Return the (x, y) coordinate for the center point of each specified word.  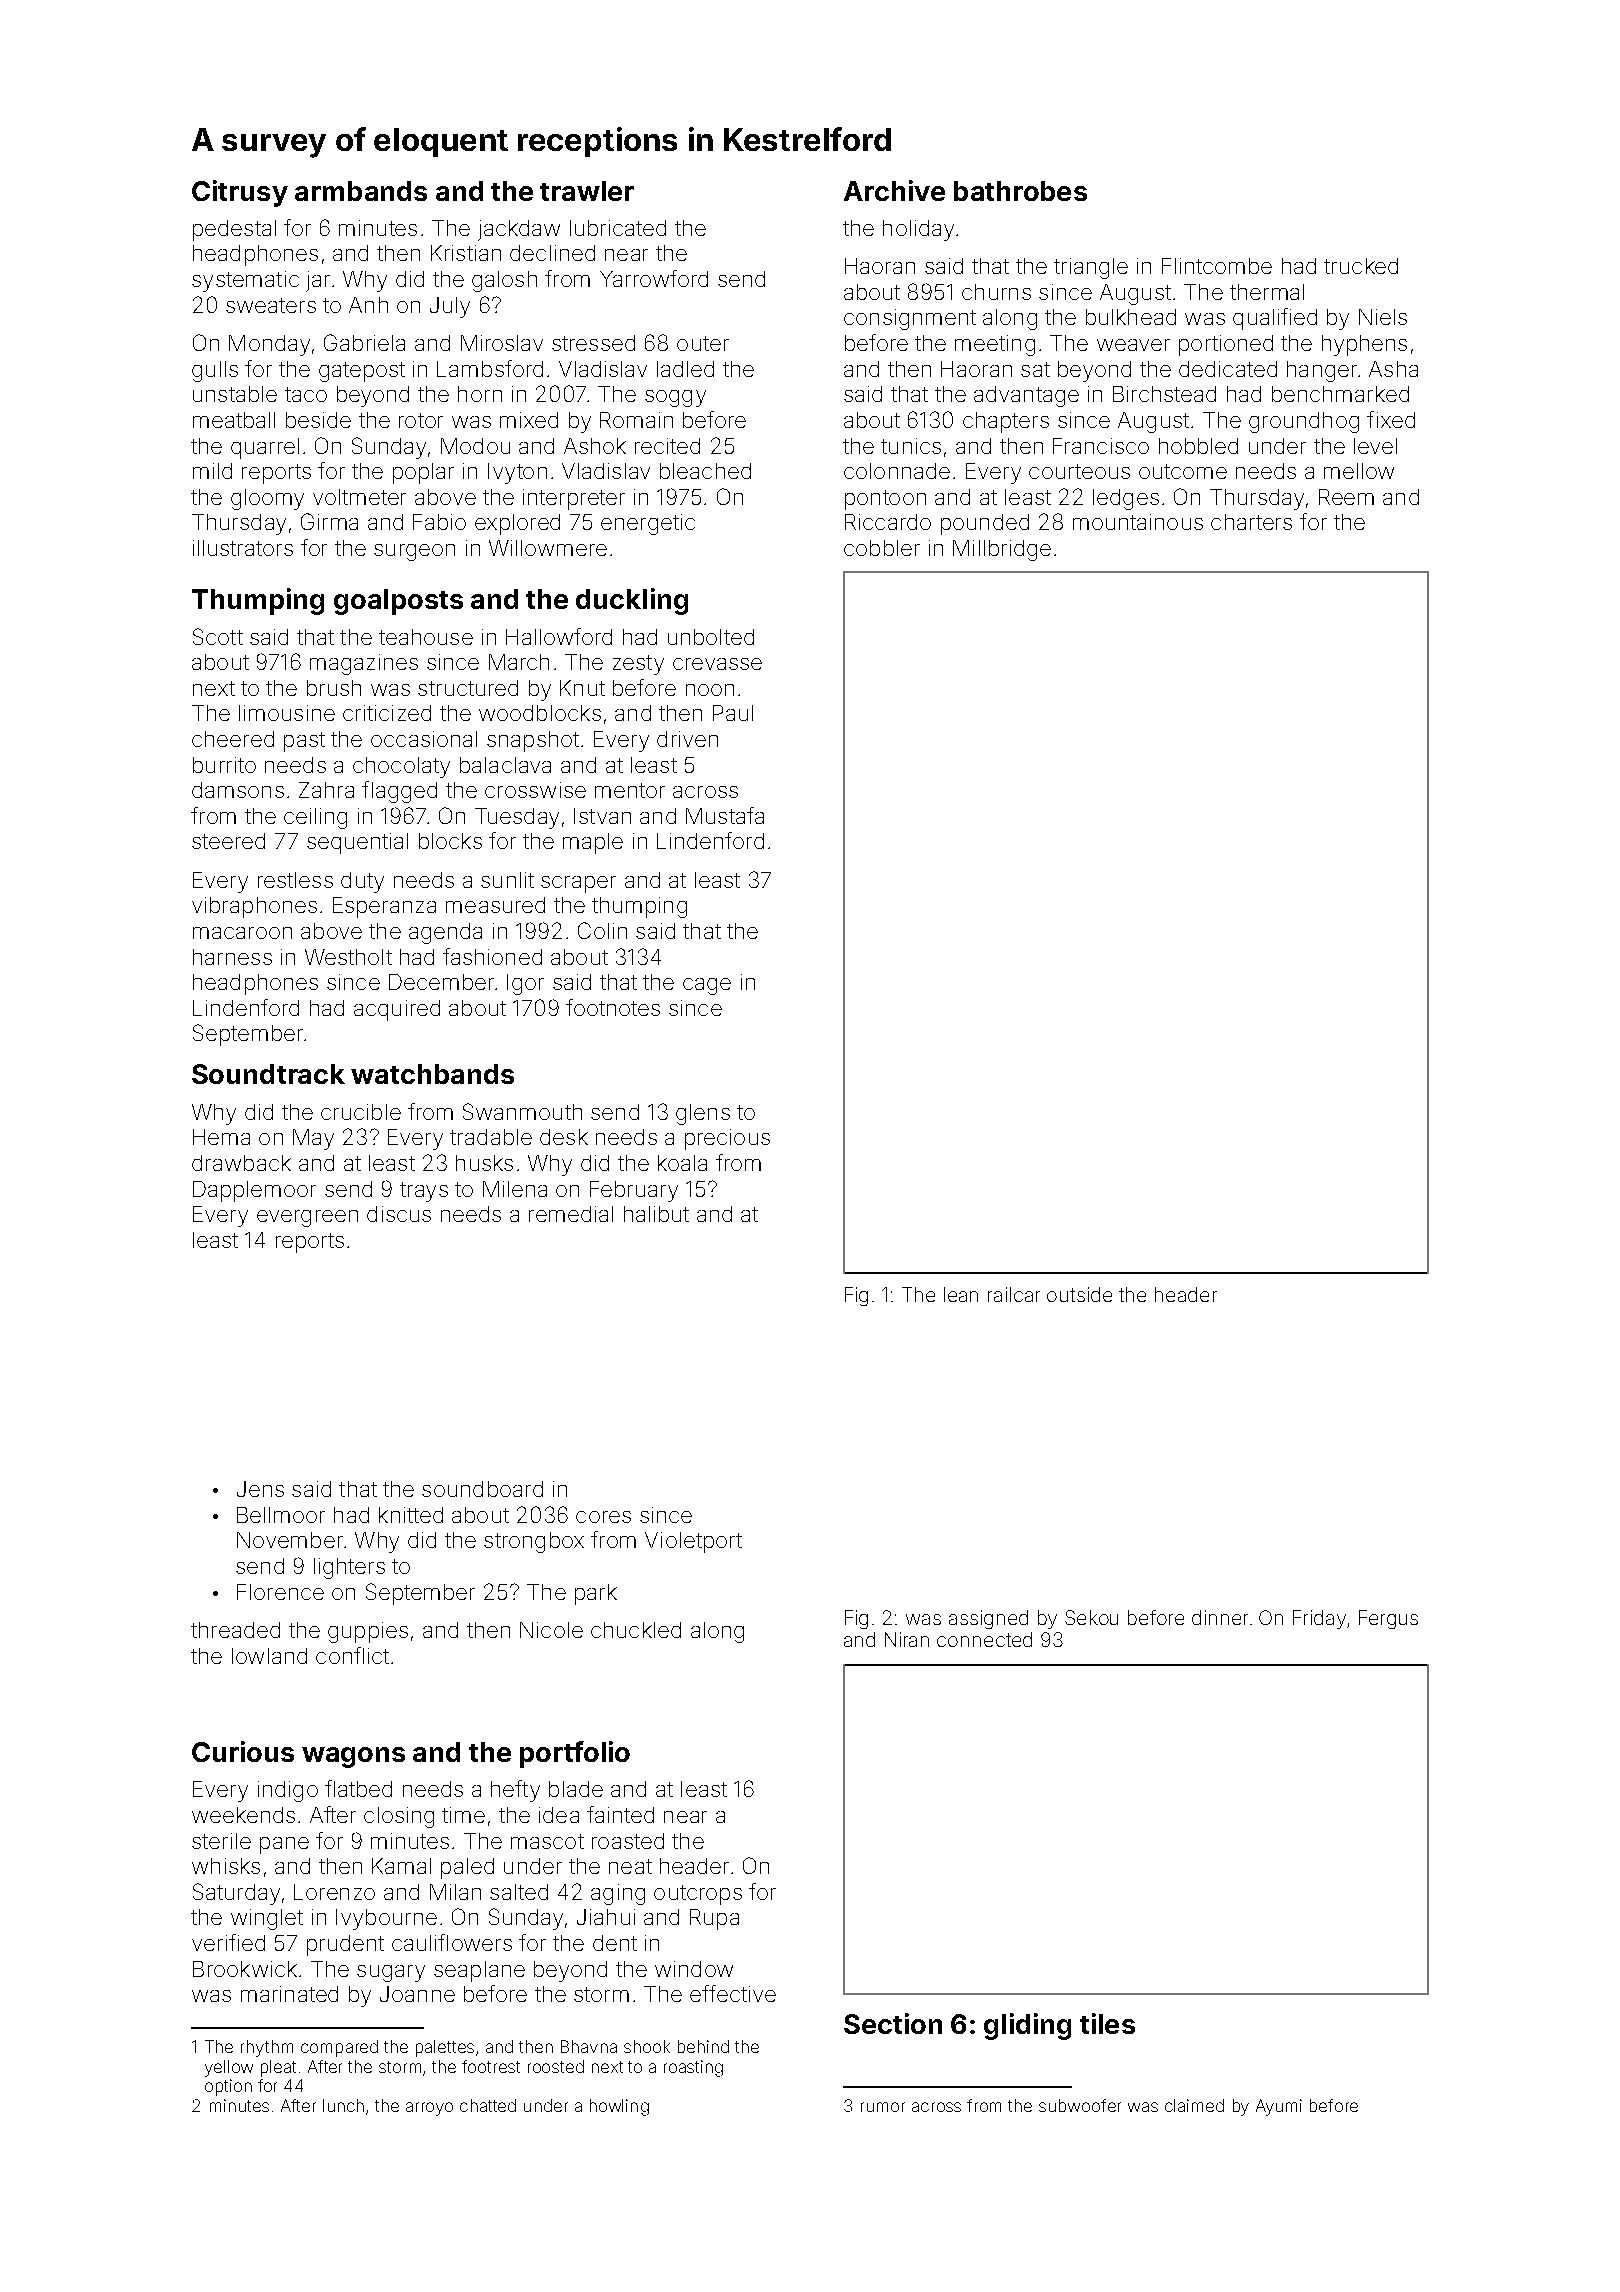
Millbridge (1002, 550)
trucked (1361, 266)
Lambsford (490, 368)
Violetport (693, 1542)
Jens (260, 1489)
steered (228, 841)
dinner (1220, 1617)
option (228, 2087)
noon (710, 690)
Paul (733, 713)
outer (703, 343)
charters (1251, 522)
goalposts (398, 602)
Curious (243, 1751)
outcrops (698, 1895)
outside (1079, 1294)
